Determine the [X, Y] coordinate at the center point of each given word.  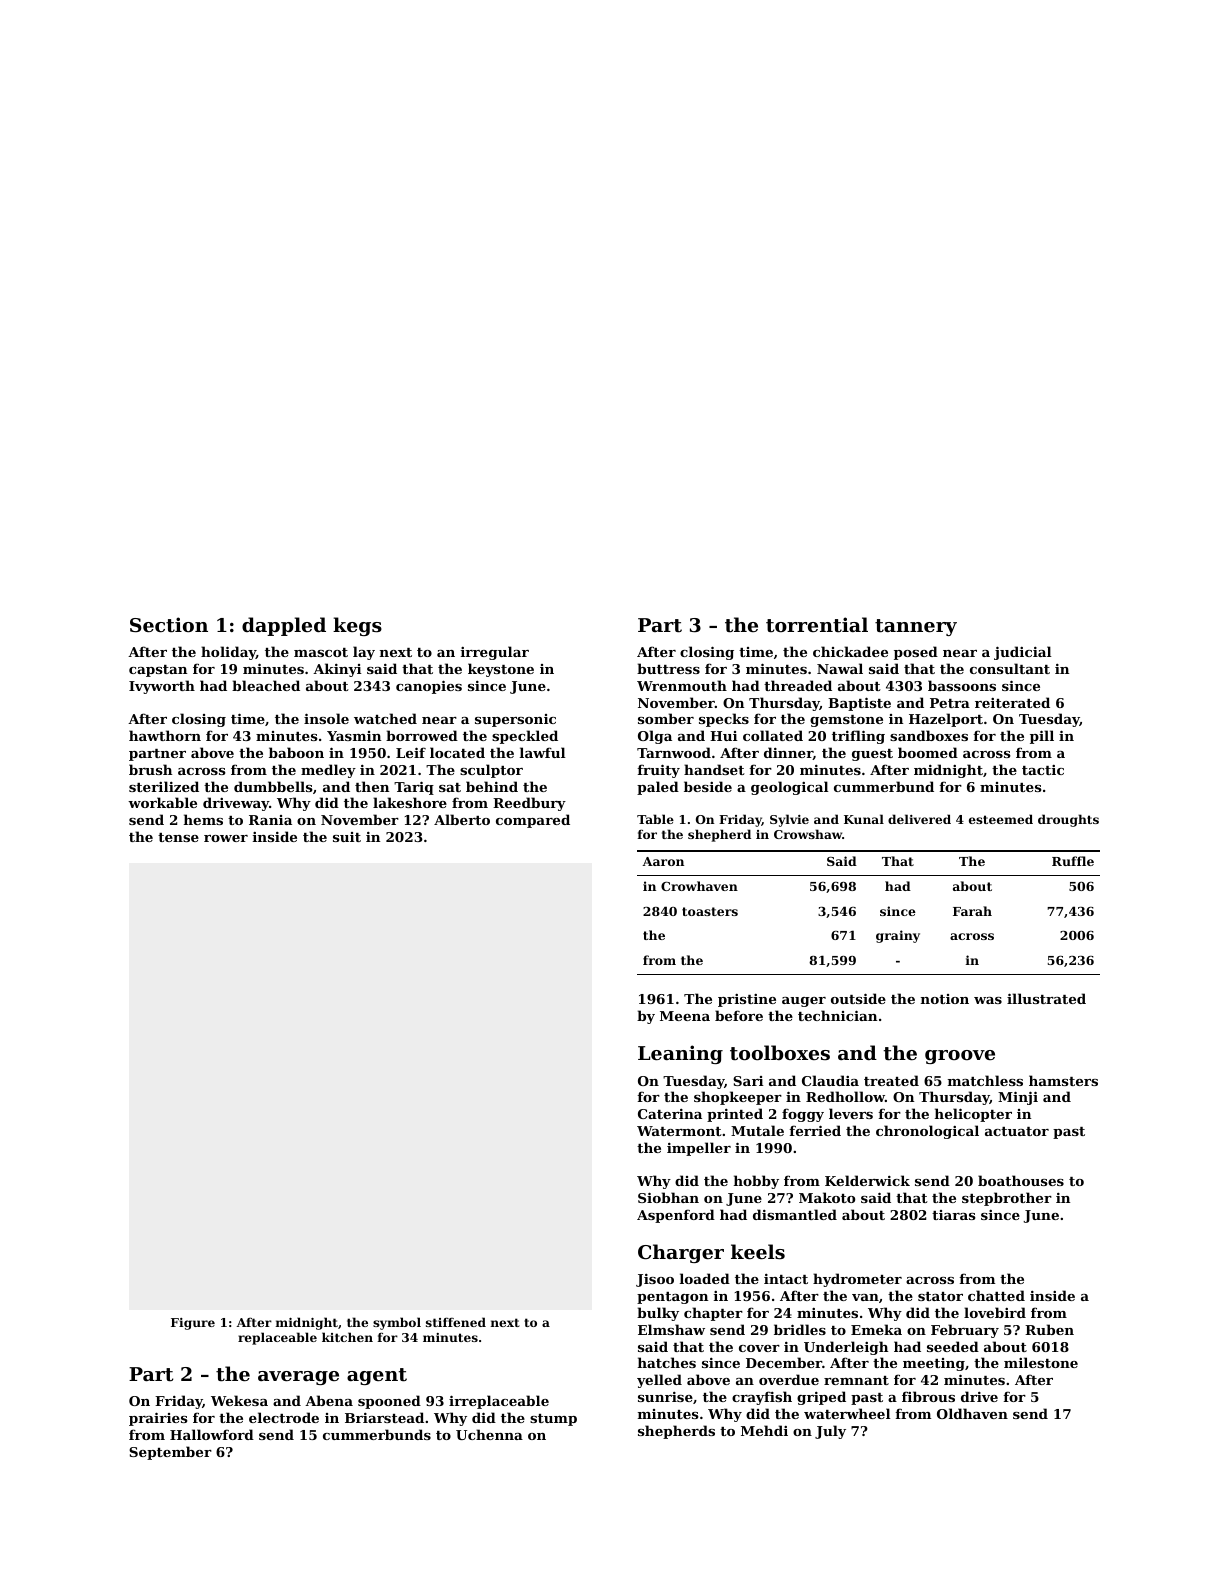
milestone [1041, 1362]
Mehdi [764, 1430]
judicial [1022, 653]
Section [169, 625]
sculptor [491, 771]
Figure [193, 1324]
